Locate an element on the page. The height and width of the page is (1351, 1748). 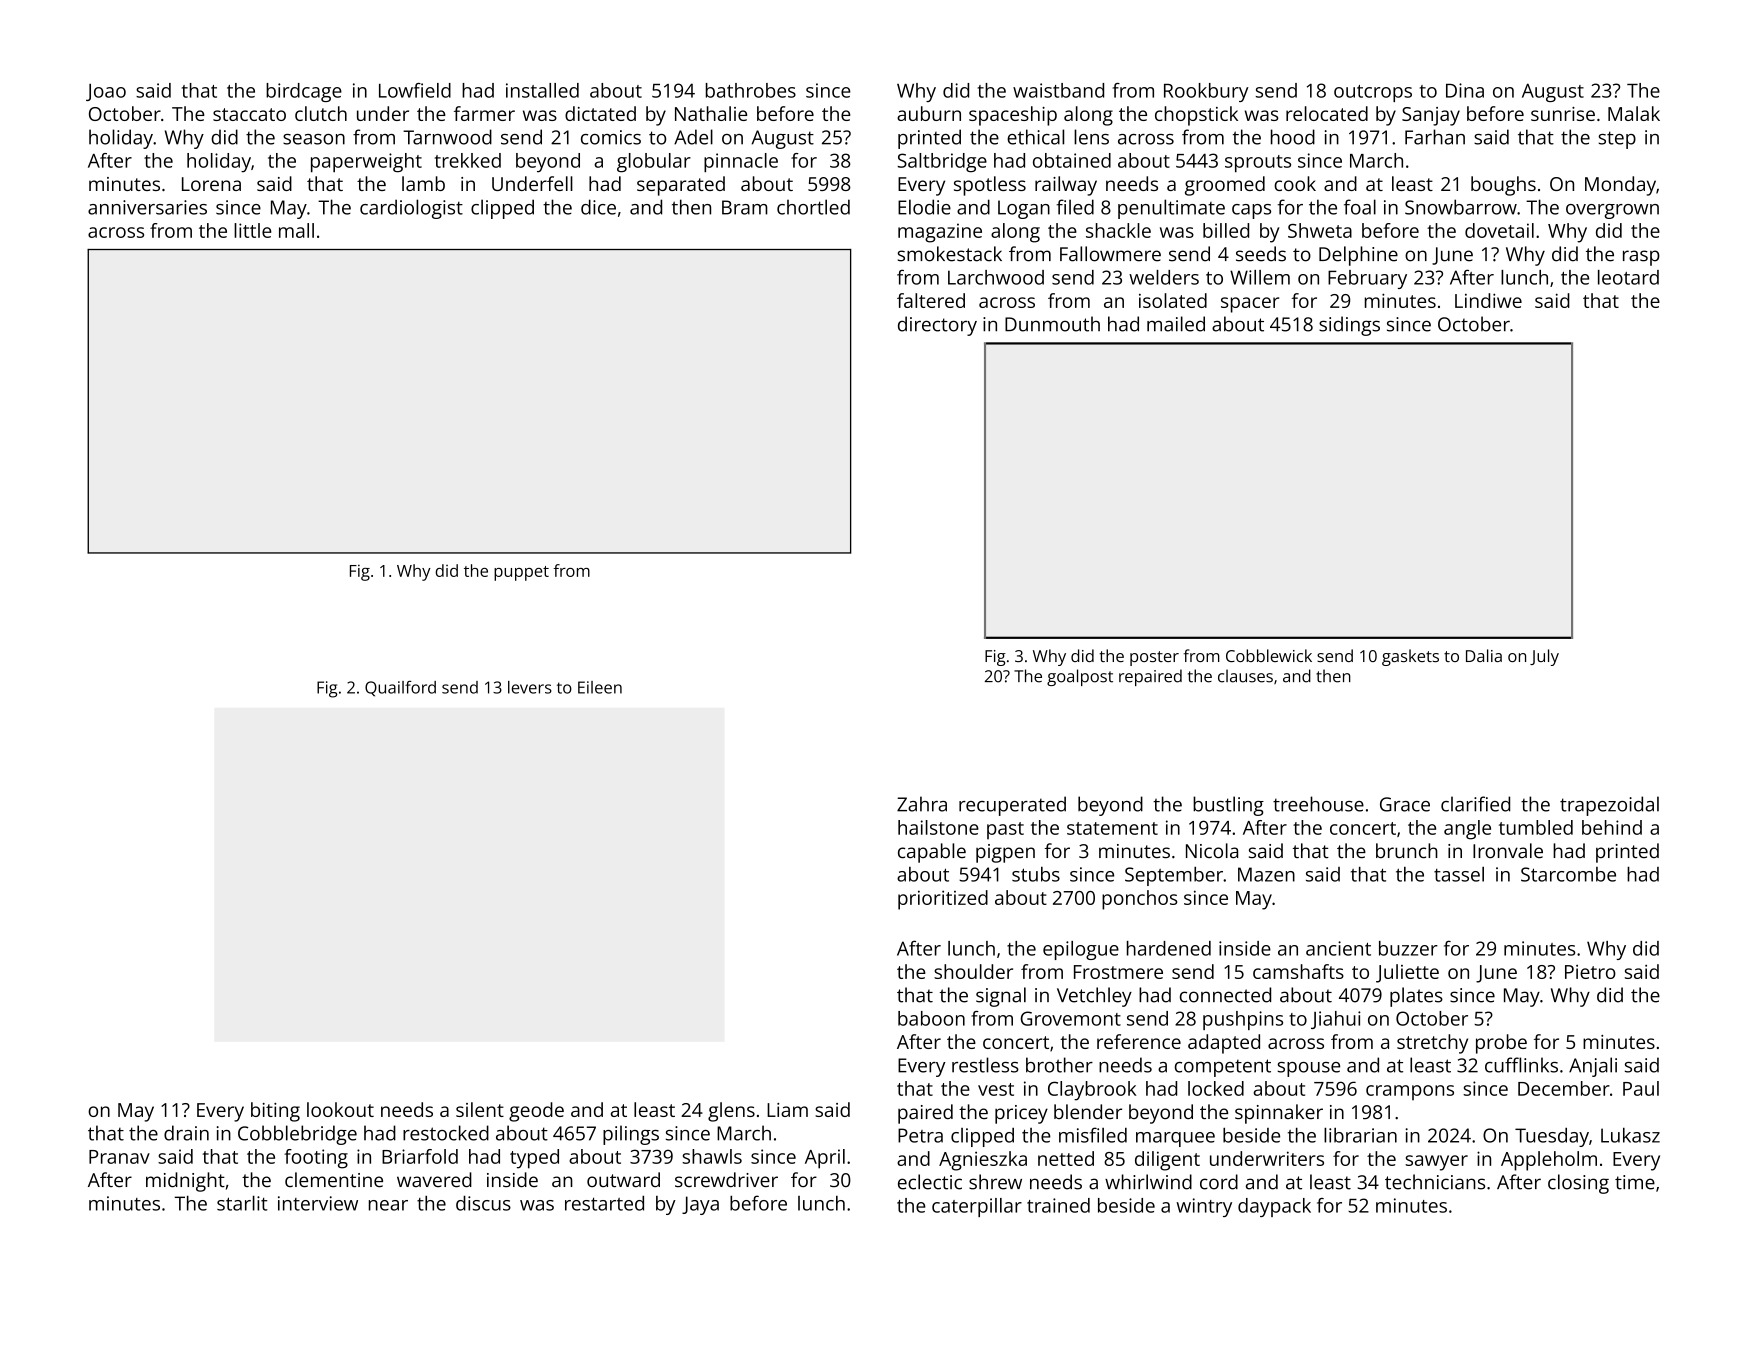
anniversaries is located at coordinates (147, 207).
